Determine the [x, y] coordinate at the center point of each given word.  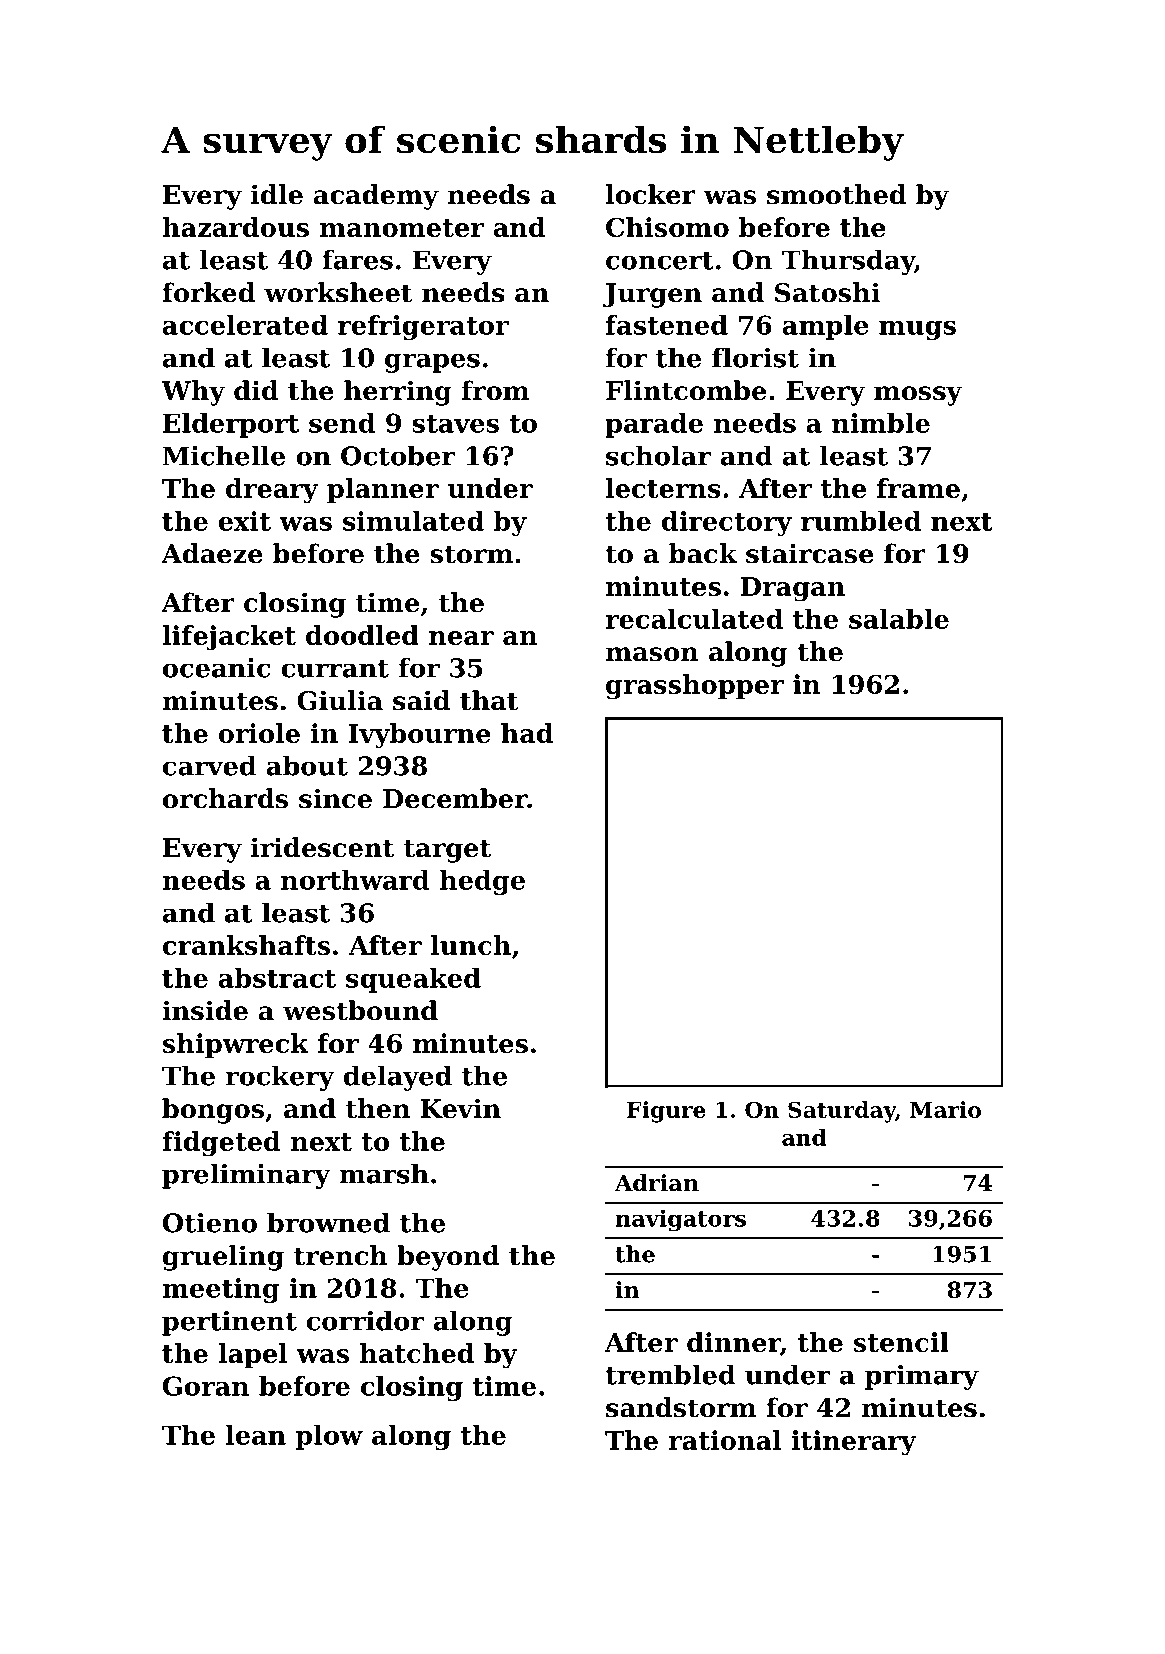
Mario [945, 1109]
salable [899, 619]
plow [329, 1437]
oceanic [217, 668]
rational [725, 1440]
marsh [384, 1173]
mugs [917, 330]
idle [277, 194]
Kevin [461, 1108]
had [527, 733]
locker [651, 194]
